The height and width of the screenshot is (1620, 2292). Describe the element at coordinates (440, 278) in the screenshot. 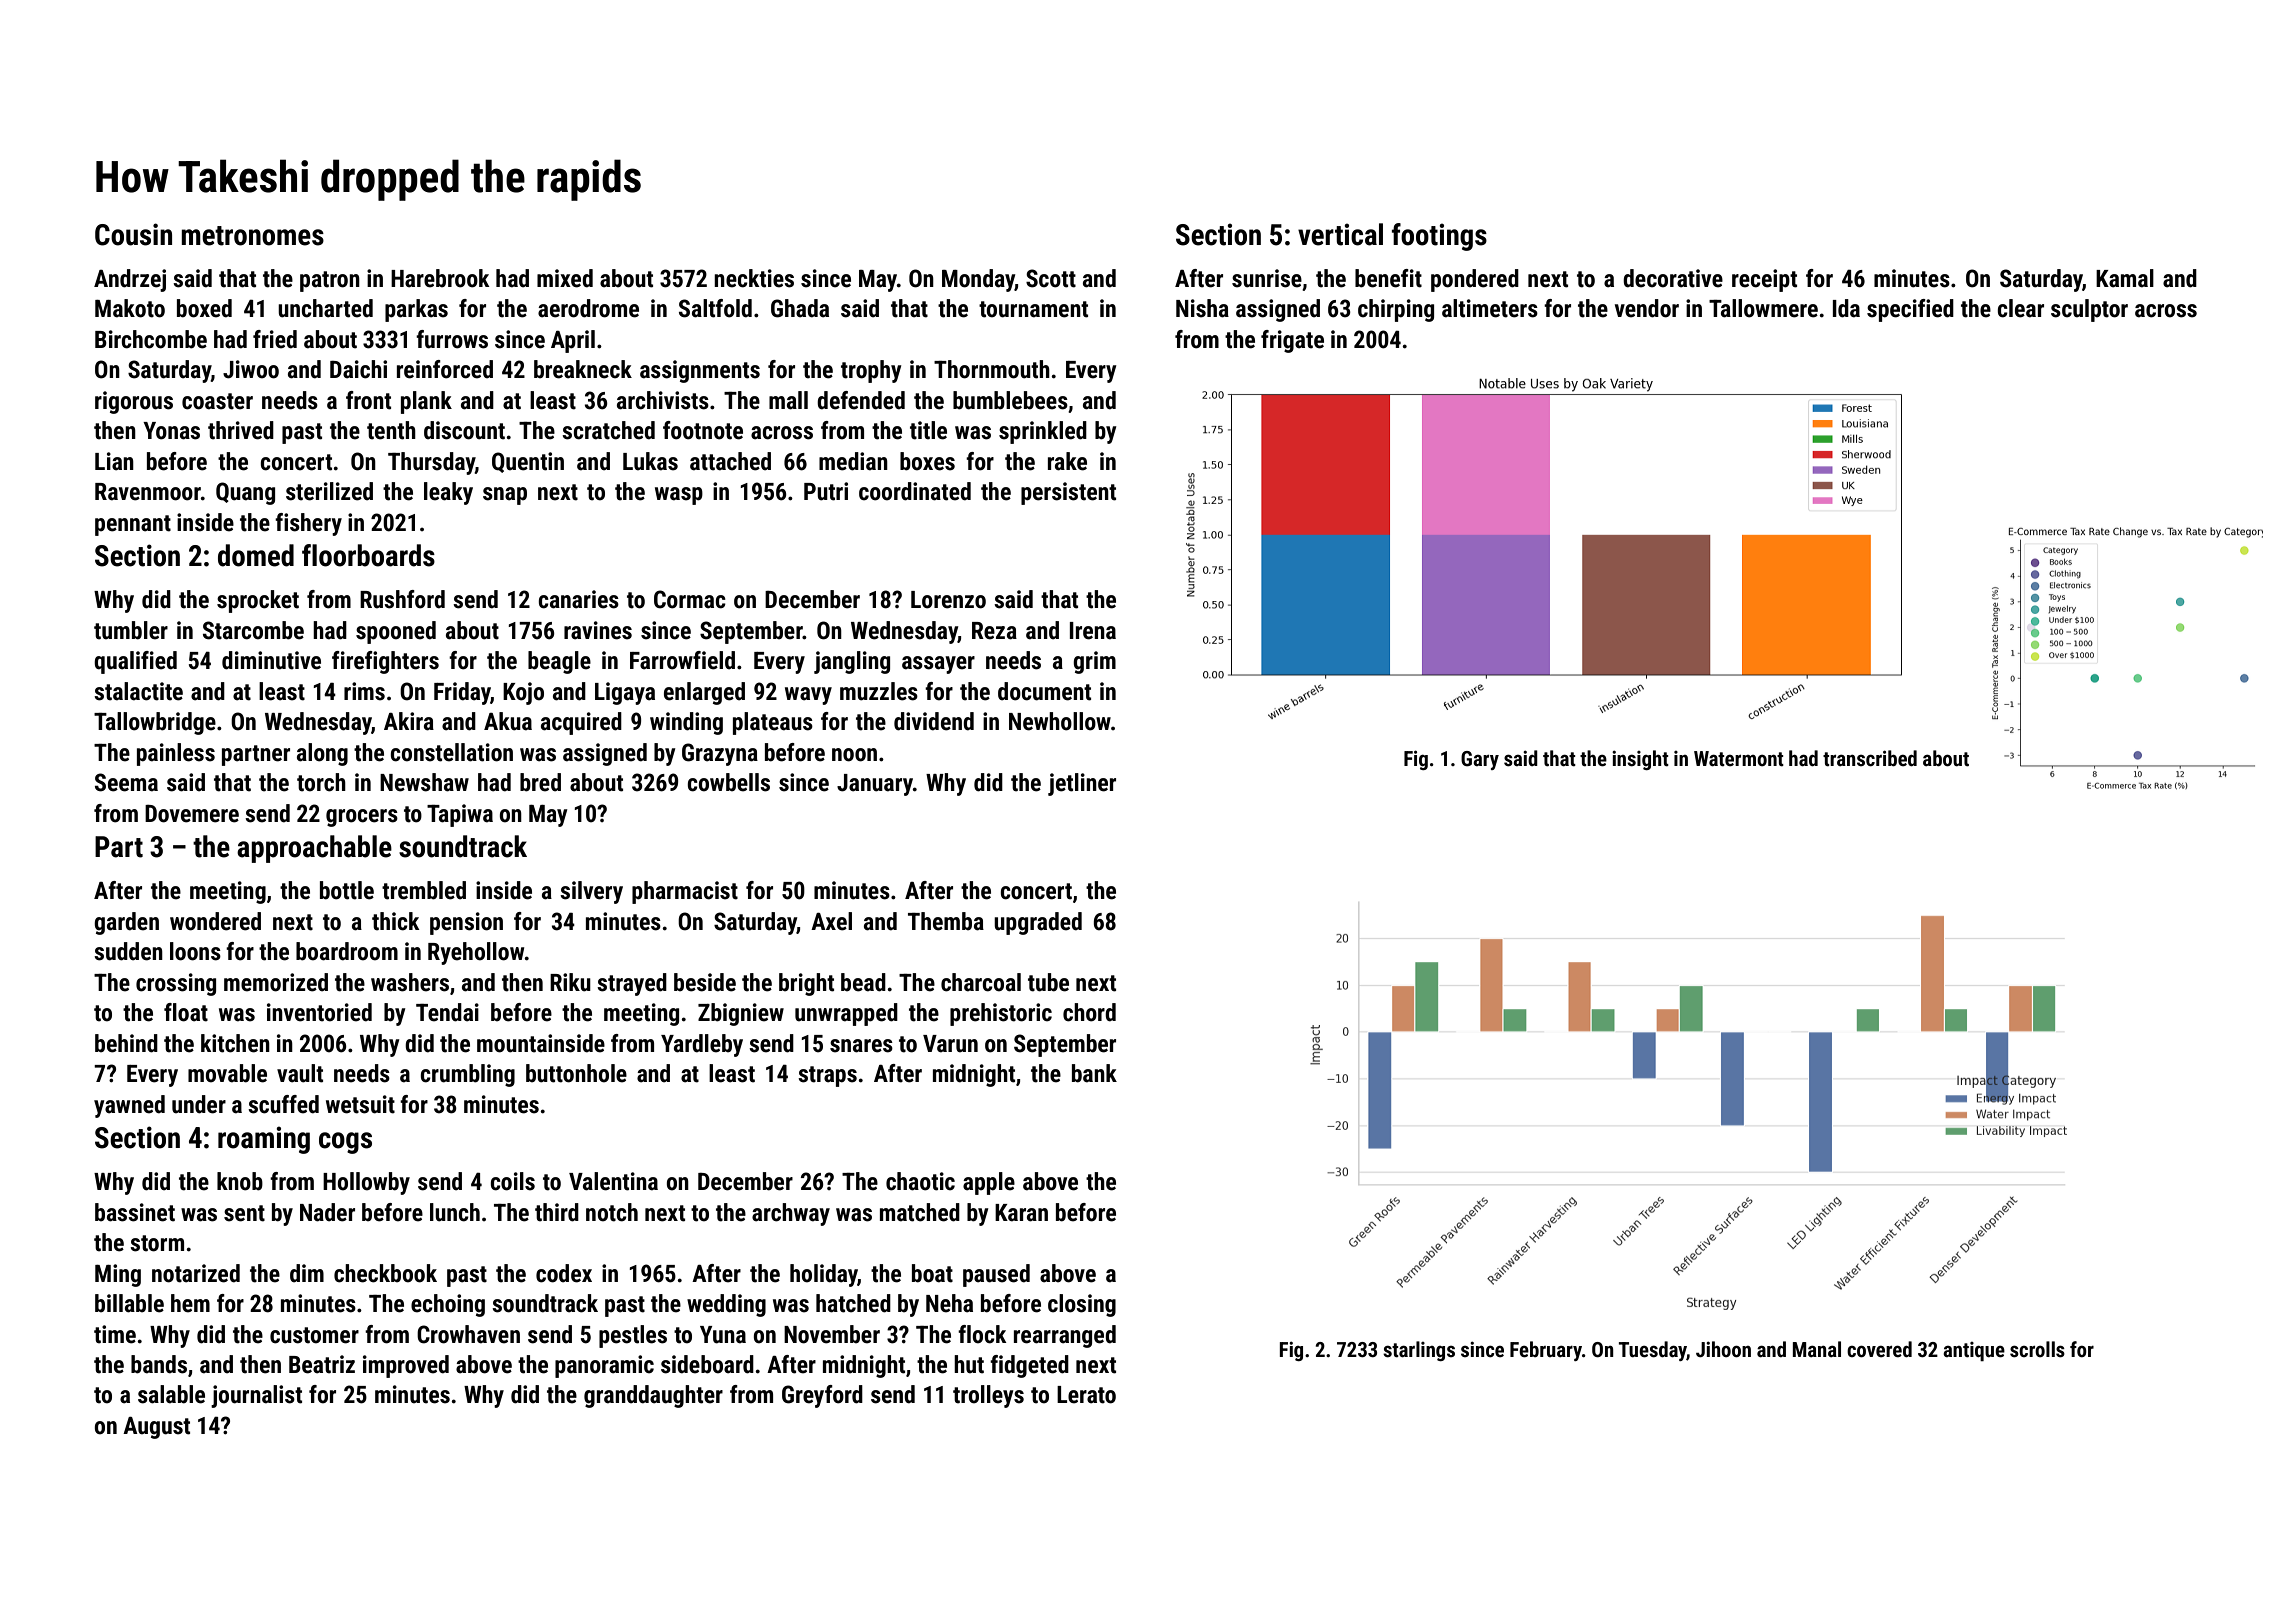

I see `Harebrook` at that location.
